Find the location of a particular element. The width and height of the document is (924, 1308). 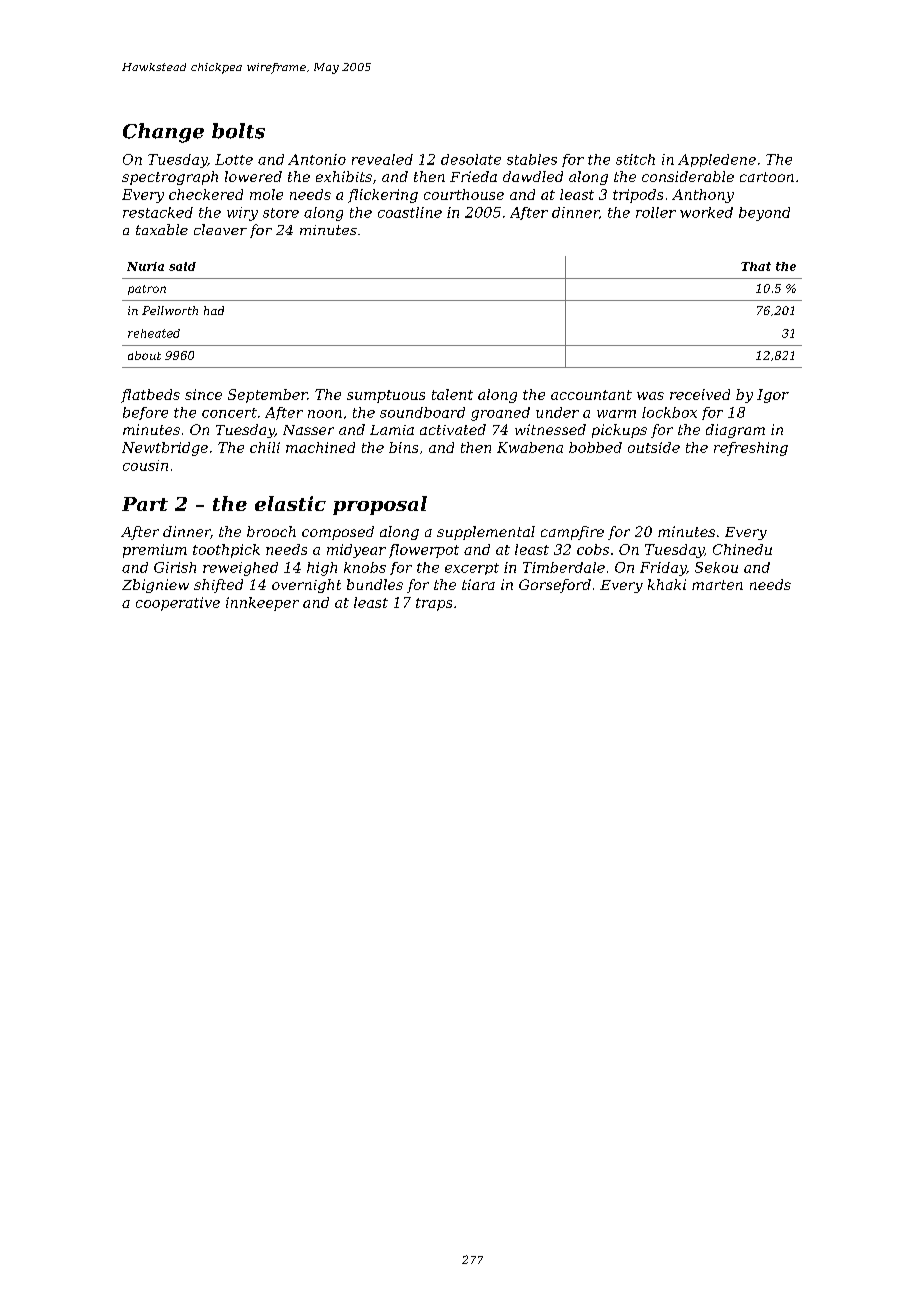

stables is located at coordinates (532, 159).
